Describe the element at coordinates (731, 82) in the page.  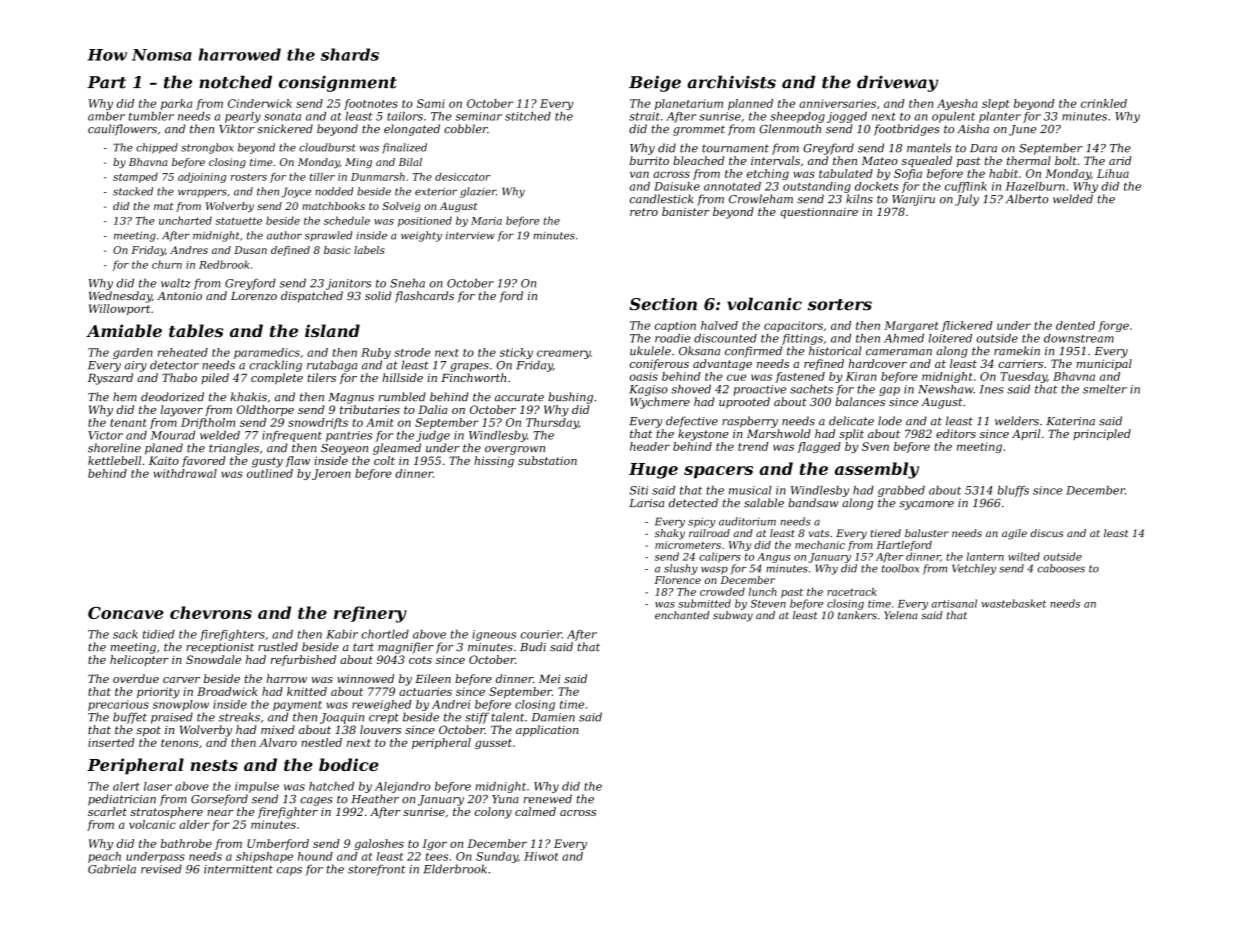
I see `archivists` at that location.
